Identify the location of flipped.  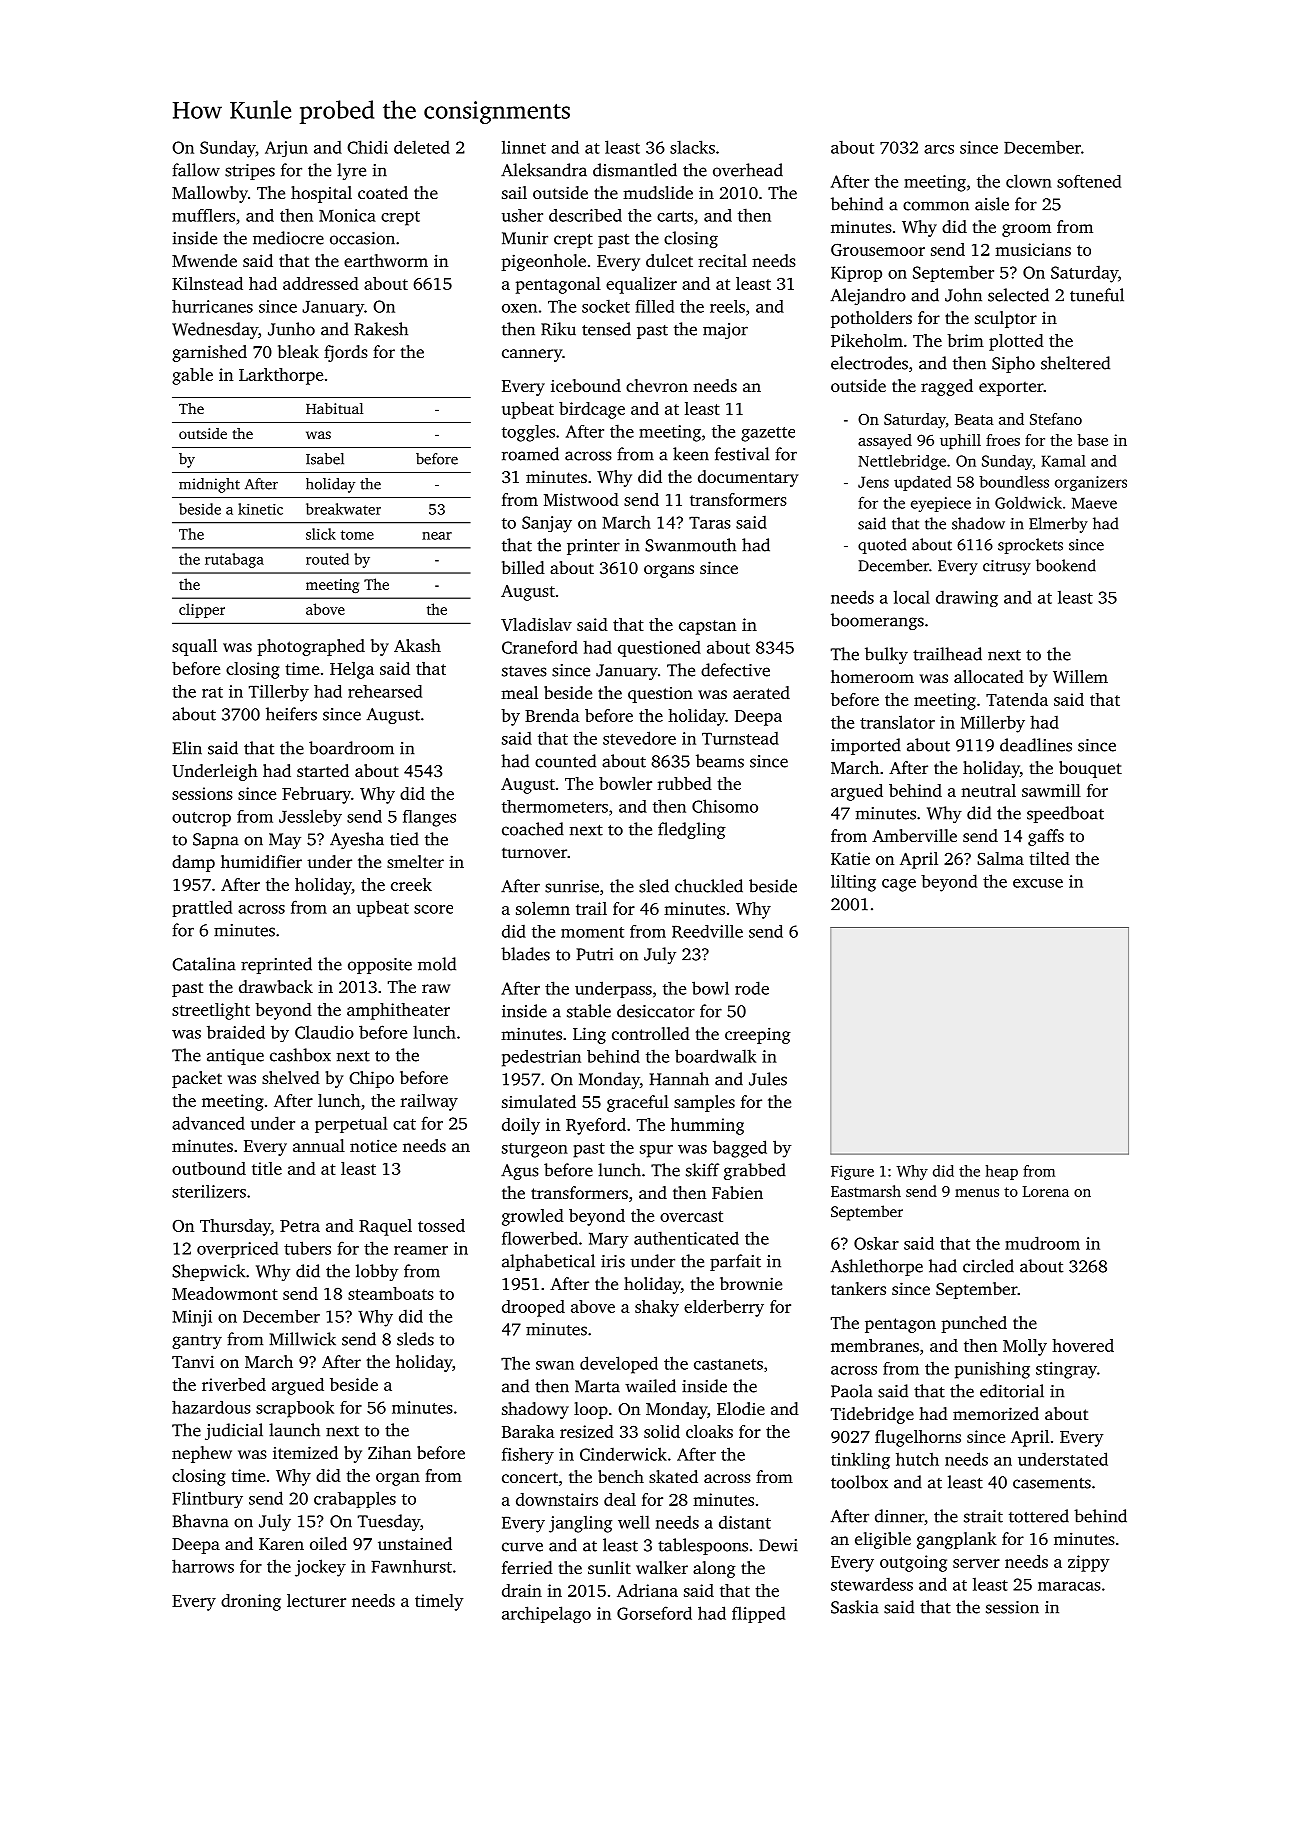
(758, 1614).
